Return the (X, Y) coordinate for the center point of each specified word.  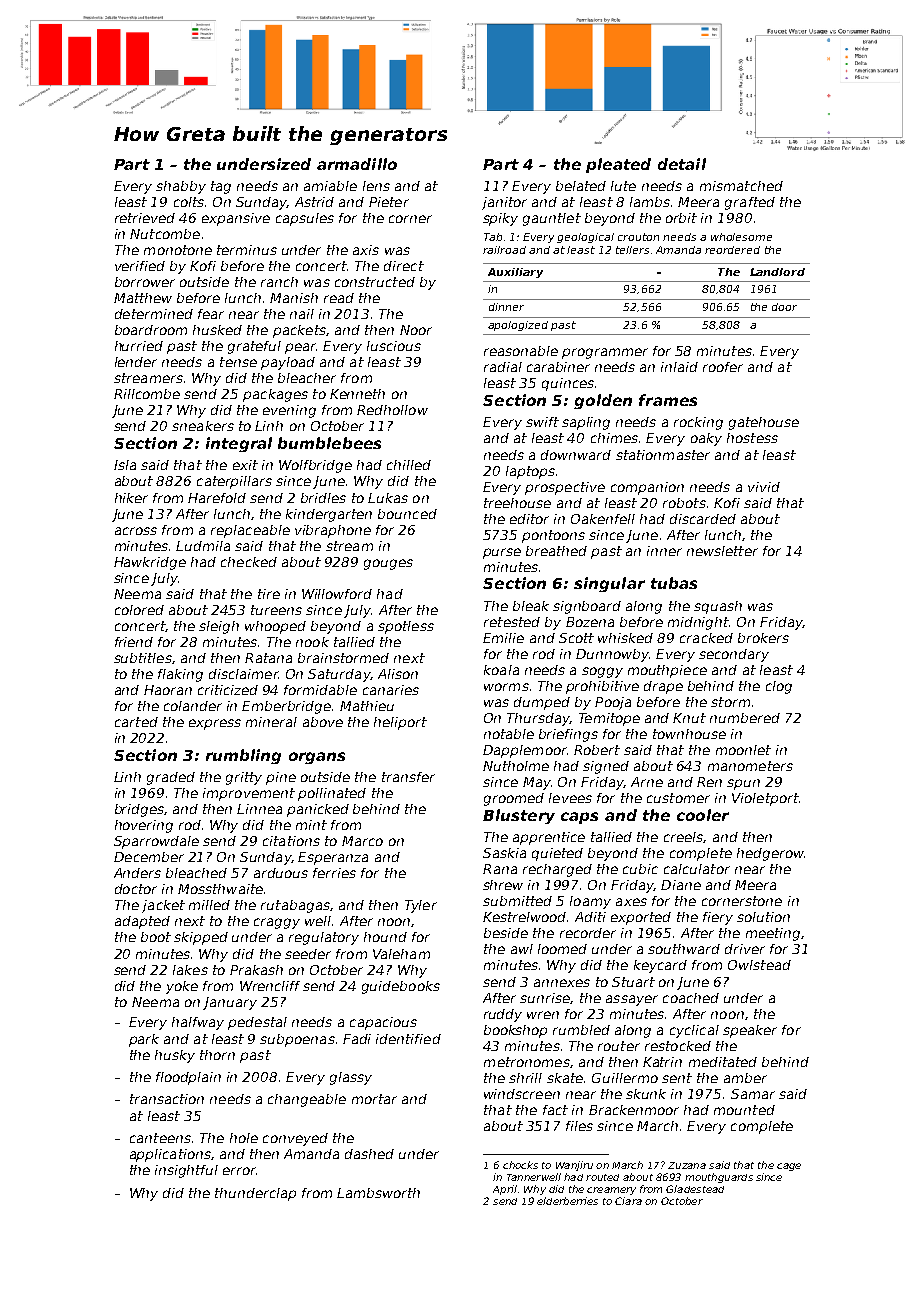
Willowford (337, 594)
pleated (618, 165)
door (784, 307)
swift (542, 422)
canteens (160, 1138)
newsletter (722, 551)
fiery (718, 918)
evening (289, 411)
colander (193, 706)
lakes (190, 970)
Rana (500, 869)
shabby (181, 187)
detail (682, 164)
